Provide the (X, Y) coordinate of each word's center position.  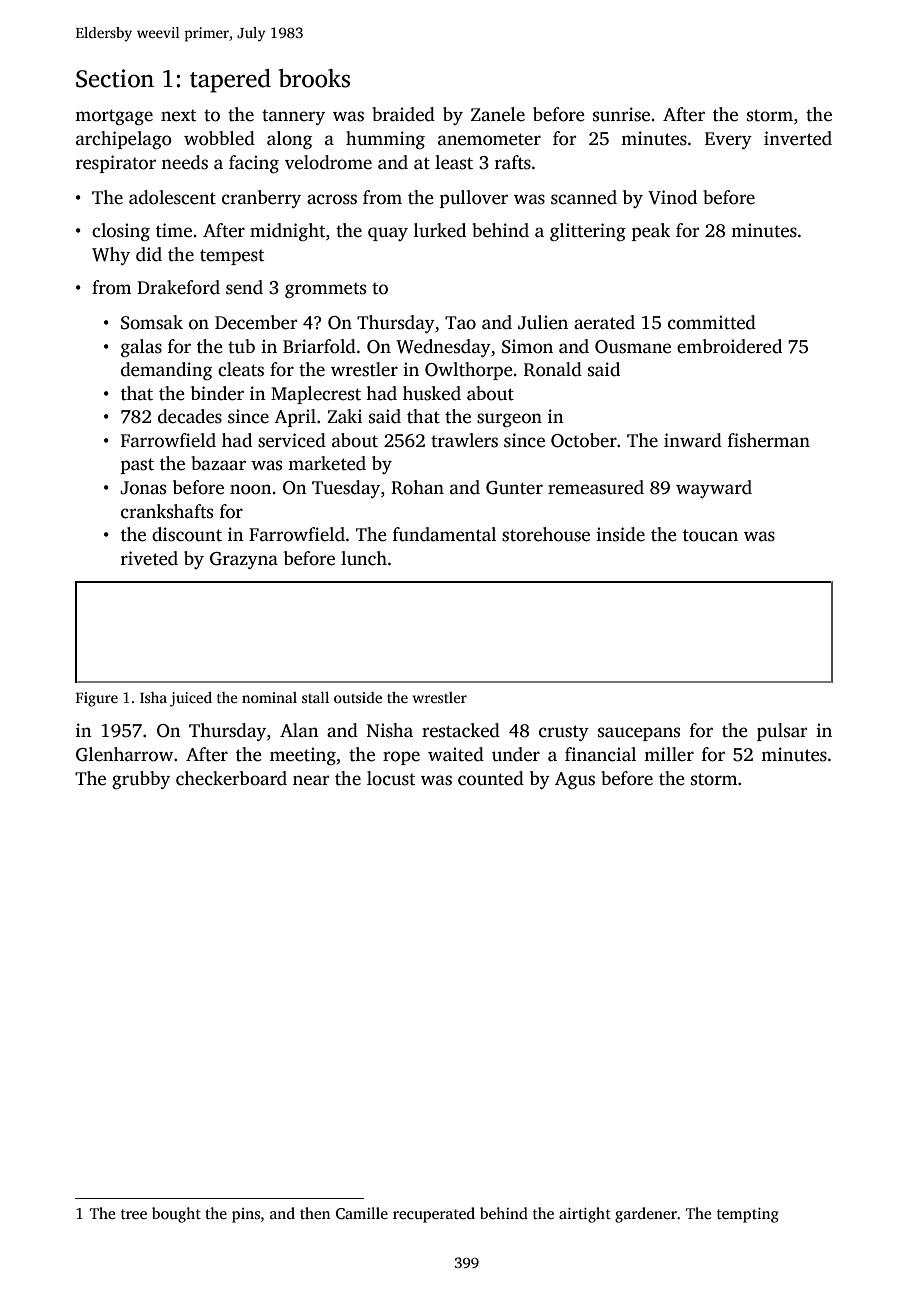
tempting (748, 1215)
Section (115, 78)
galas (141, 348)
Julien (543, 322)
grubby (141, 780)
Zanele (498, 114)
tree (134, 1214)
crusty (564, 733)
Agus (575, 780)
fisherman (769, 440)
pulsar (782, 732)
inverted (798, 138)
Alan (299, 730)
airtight (585, 1215)
